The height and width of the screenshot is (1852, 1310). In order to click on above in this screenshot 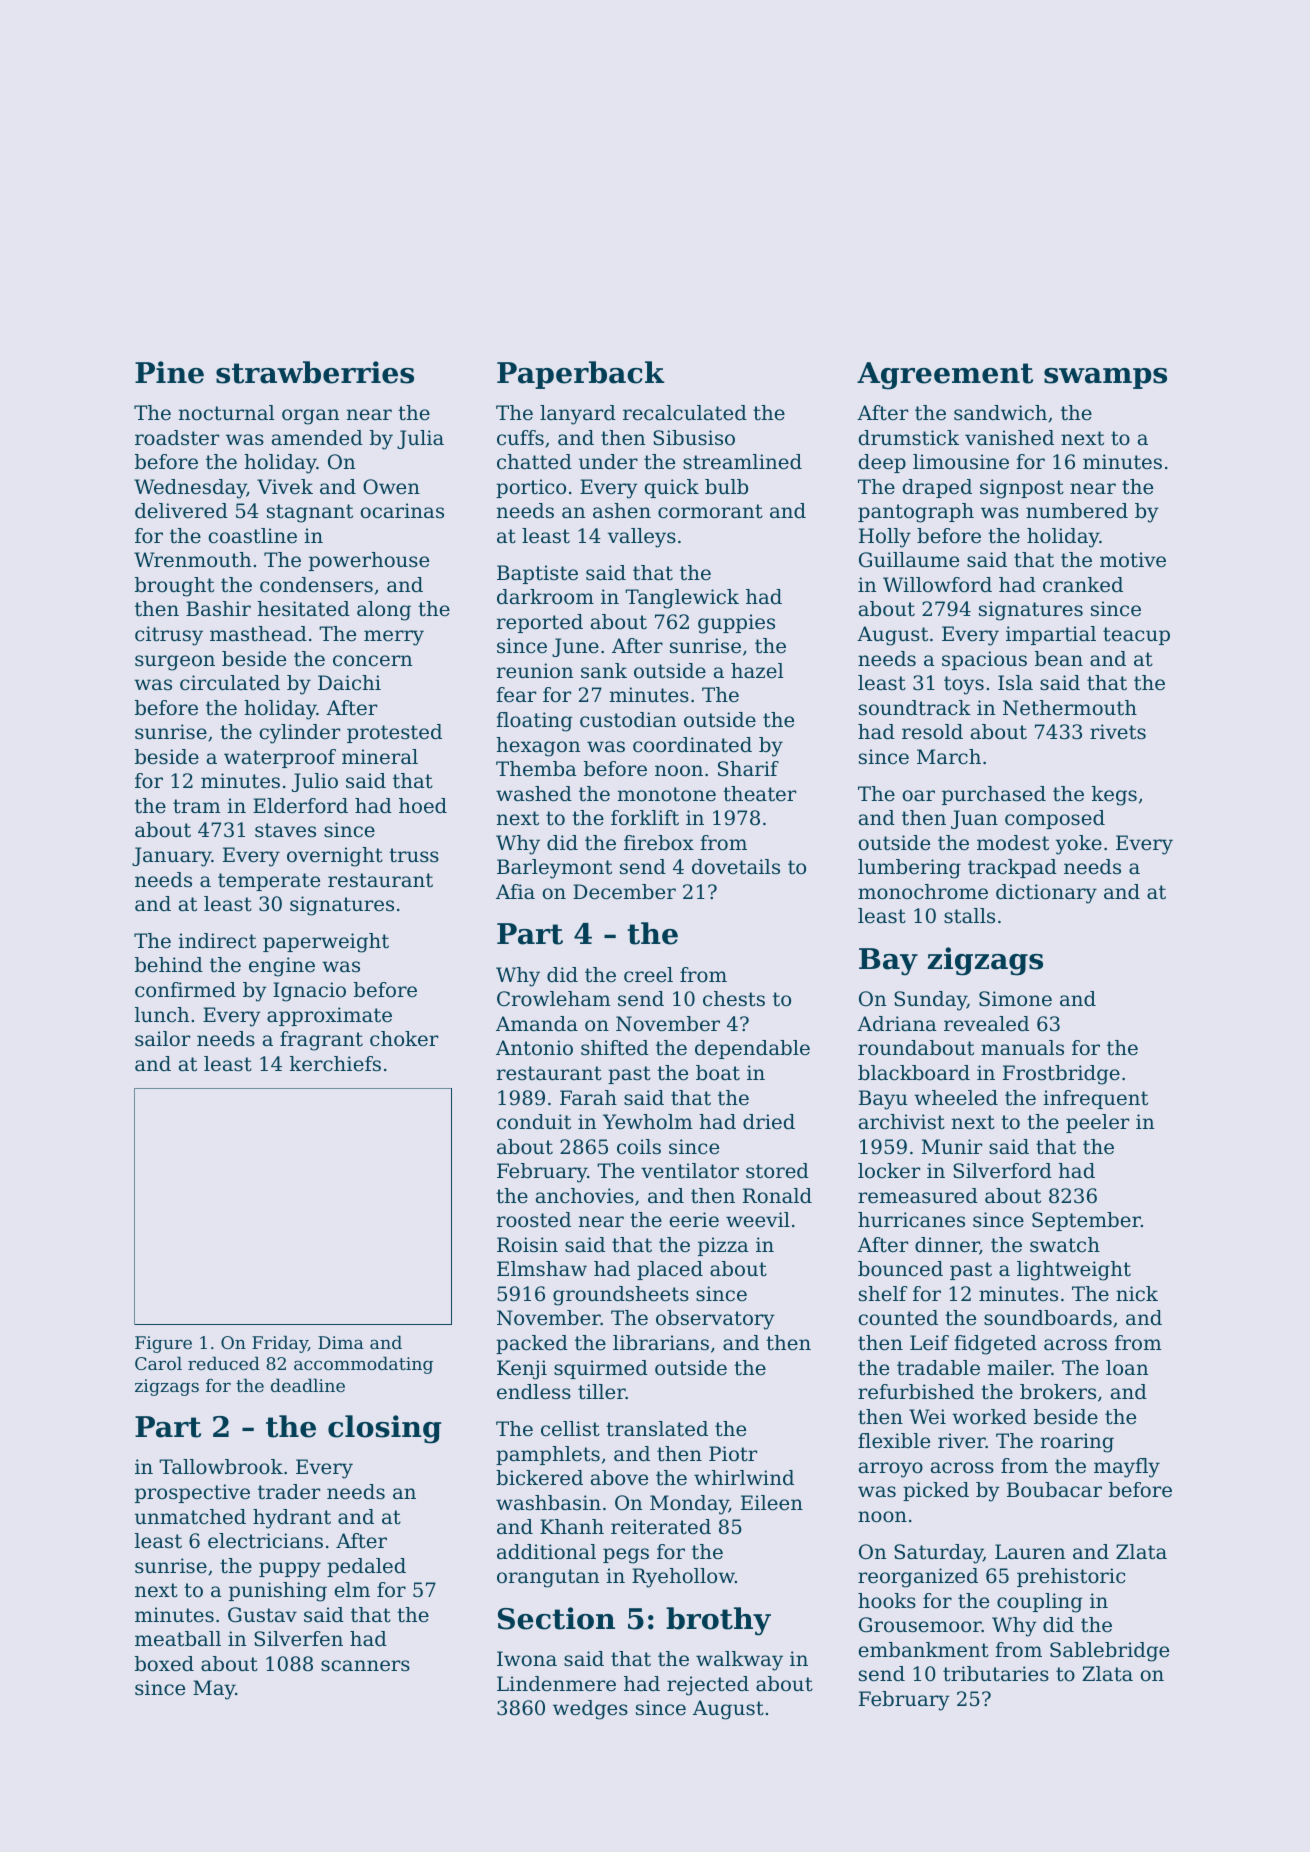, I will do `click(619, 1478)`.
